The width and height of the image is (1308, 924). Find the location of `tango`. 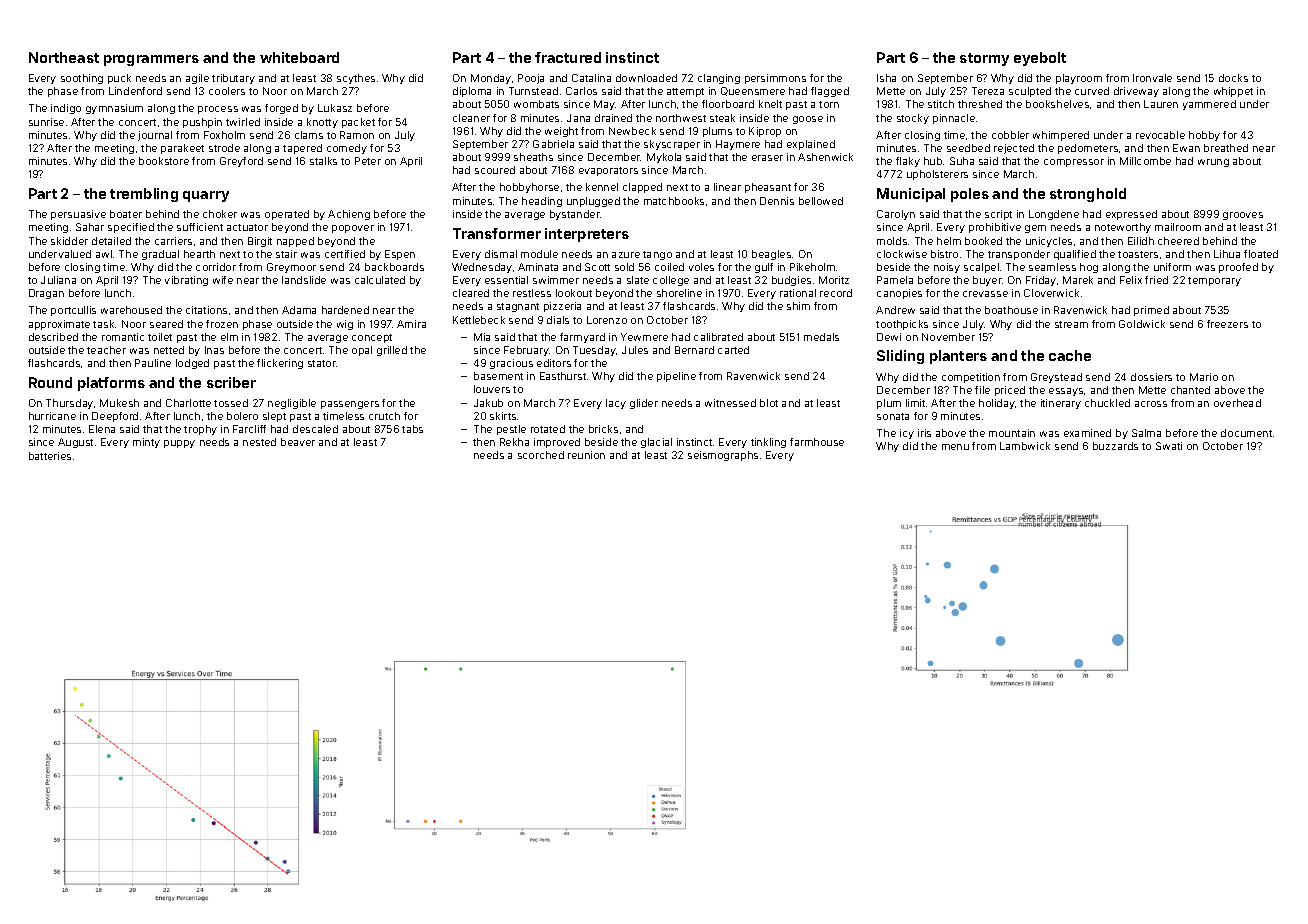

tango is located at coordinates (657, 255).
